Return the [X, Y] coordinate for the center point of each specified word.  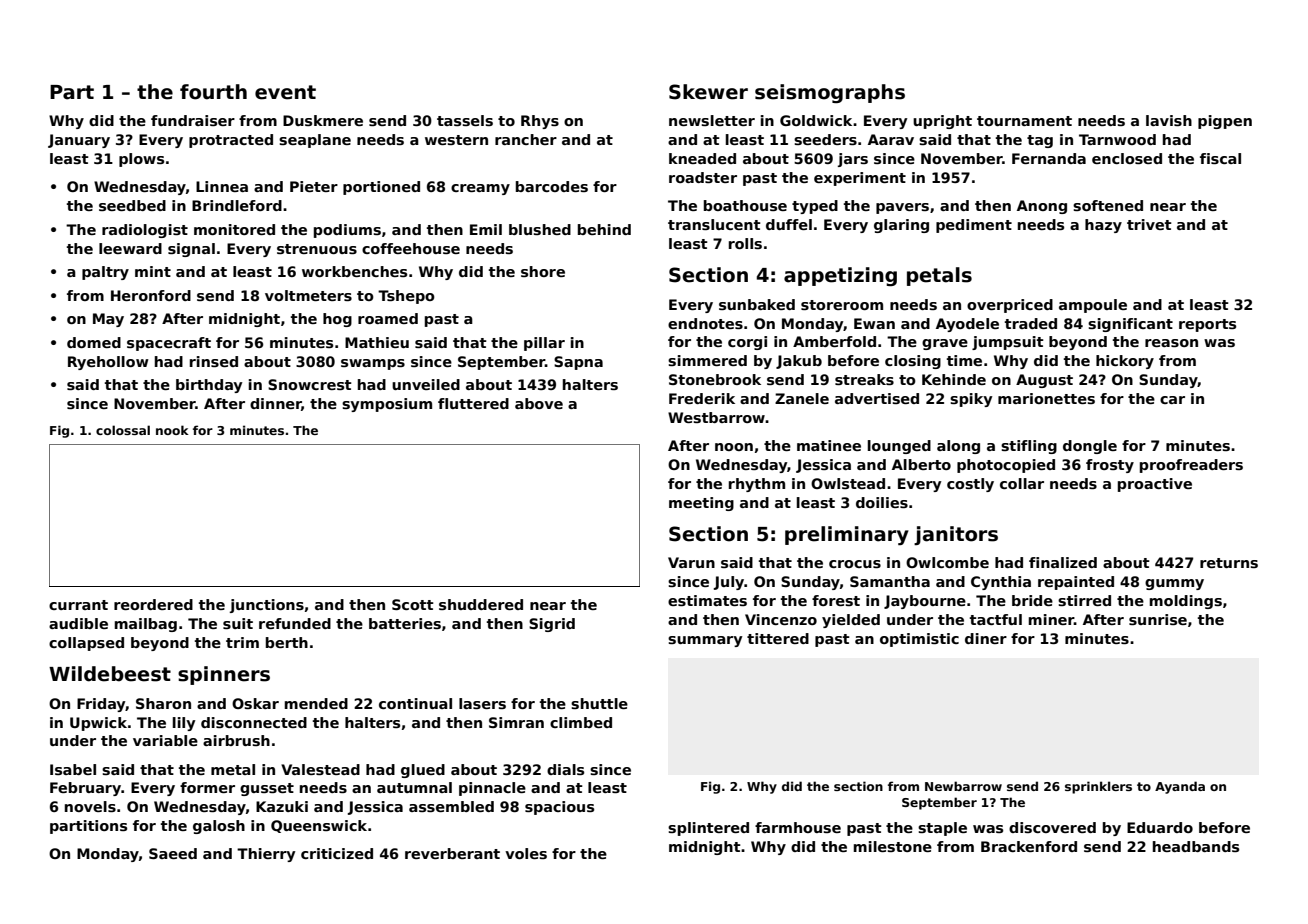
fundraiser [193, 120]
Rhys [540, 122]
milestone [893, 846]
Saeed [173, 853]
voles [526, 853]
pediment [974, 226]
